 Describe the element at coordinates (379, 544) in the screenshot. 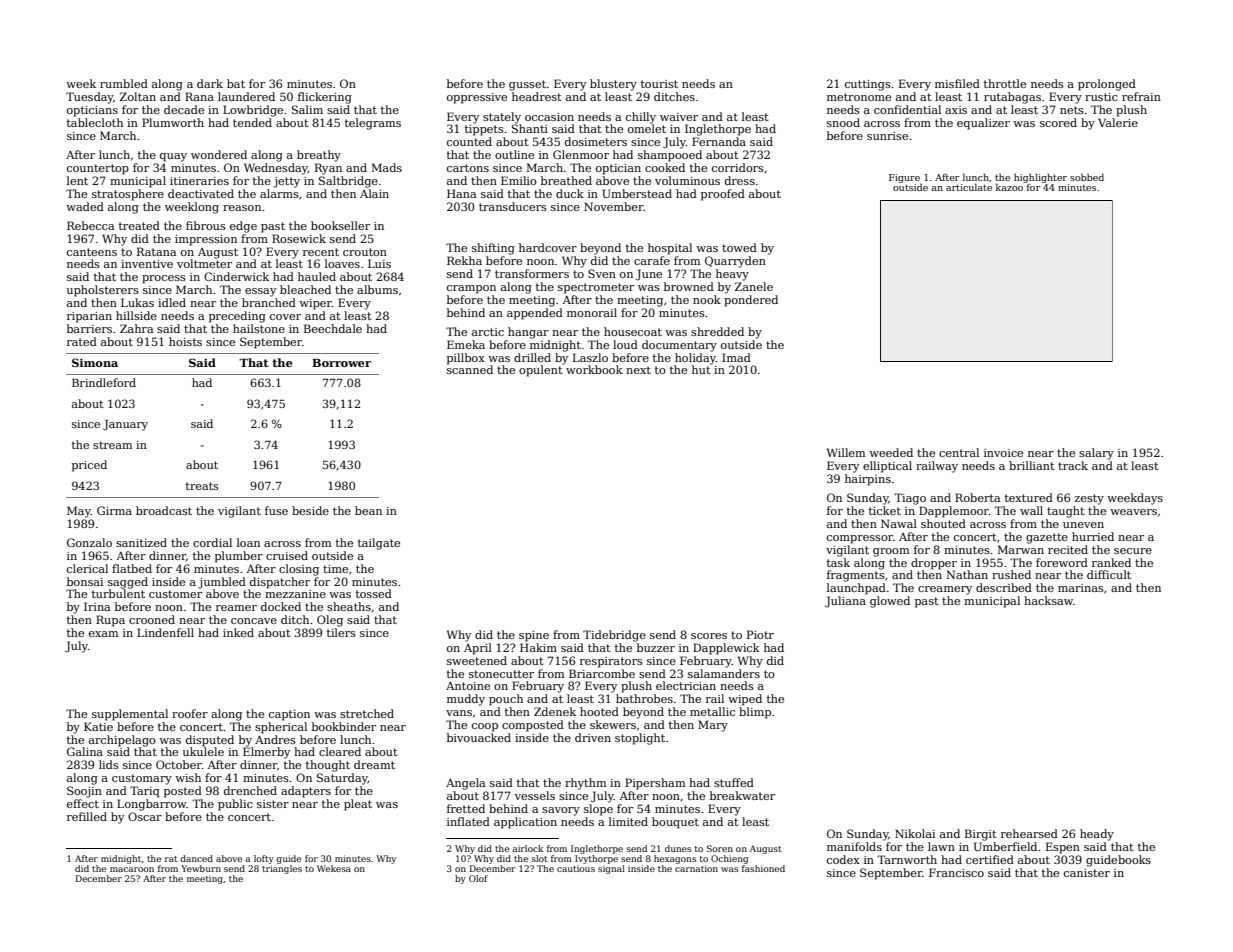

I see `tailgate` at that location.
